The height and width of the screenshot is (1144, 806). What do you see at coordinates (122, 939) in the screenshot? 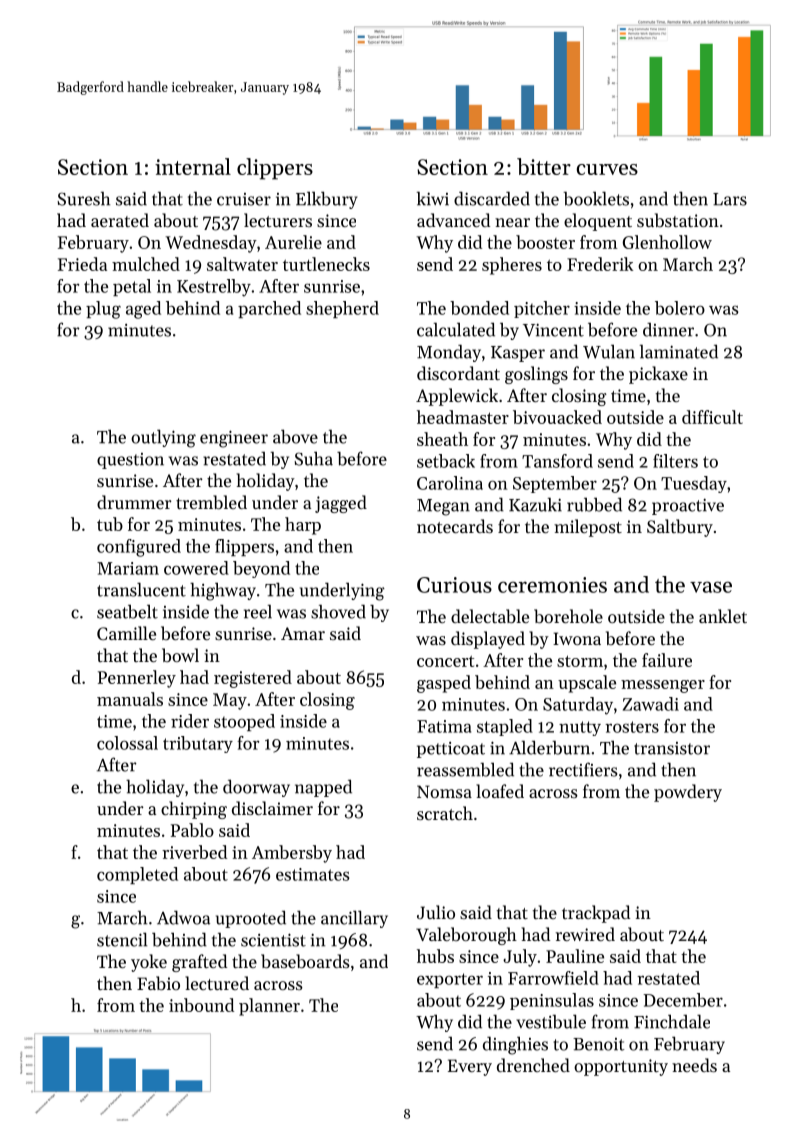
I see `stencil` at bounding box center [122, 939].
